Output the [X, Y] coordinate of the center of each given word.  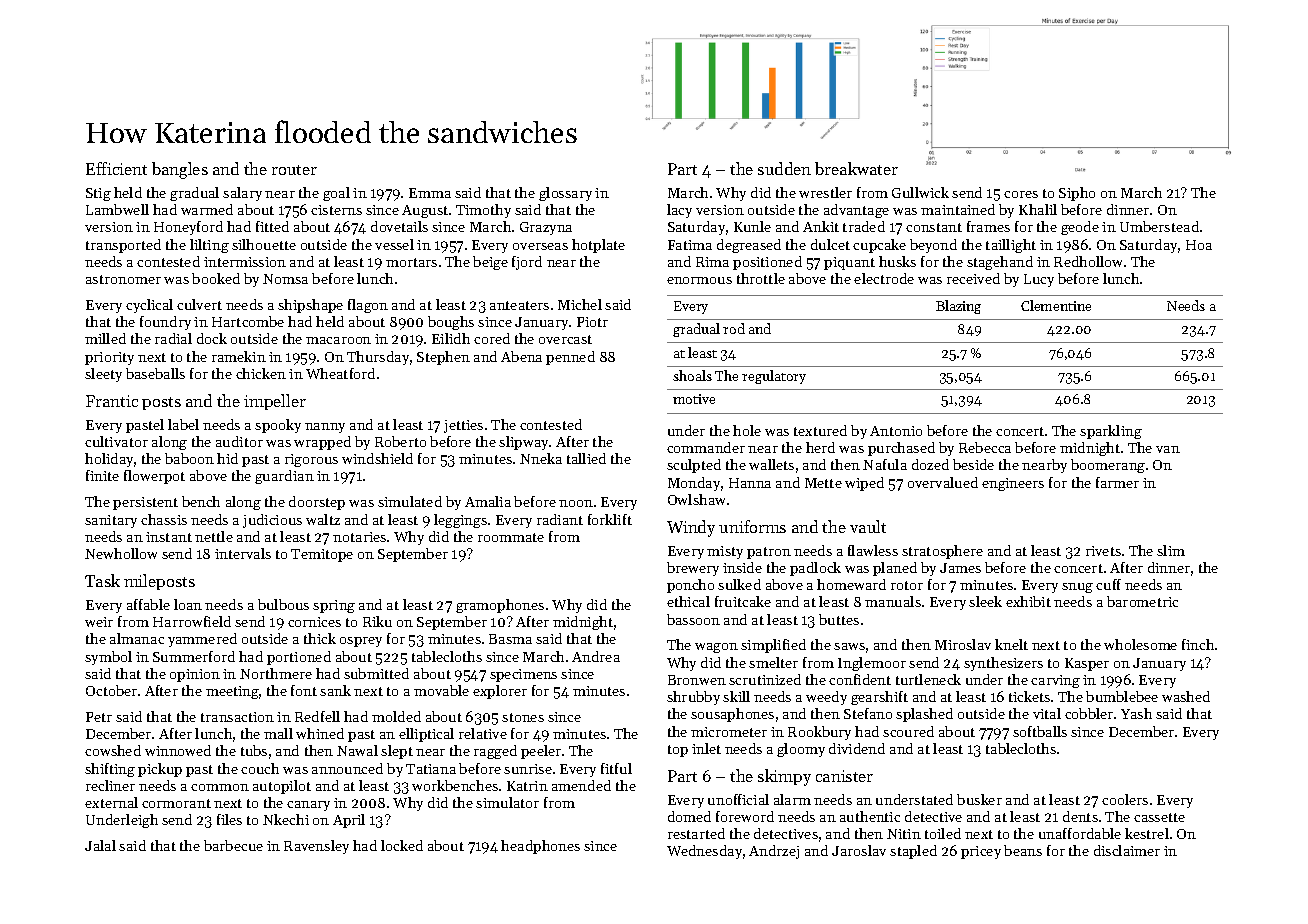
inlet [706, 748]
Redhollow [1088, 261]
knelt [1011, 644]
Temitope [322, 555]
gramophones [500, 606]
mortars [411, 262]
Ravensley [316, 847]
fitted [272, 226]
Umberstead [1159, 226]
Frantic [112, 401]
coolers [1125, 799]
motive [694, 399]
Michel [580, 304]
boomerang [1108, 466]
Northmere [276, 673]
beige [490, 263]
